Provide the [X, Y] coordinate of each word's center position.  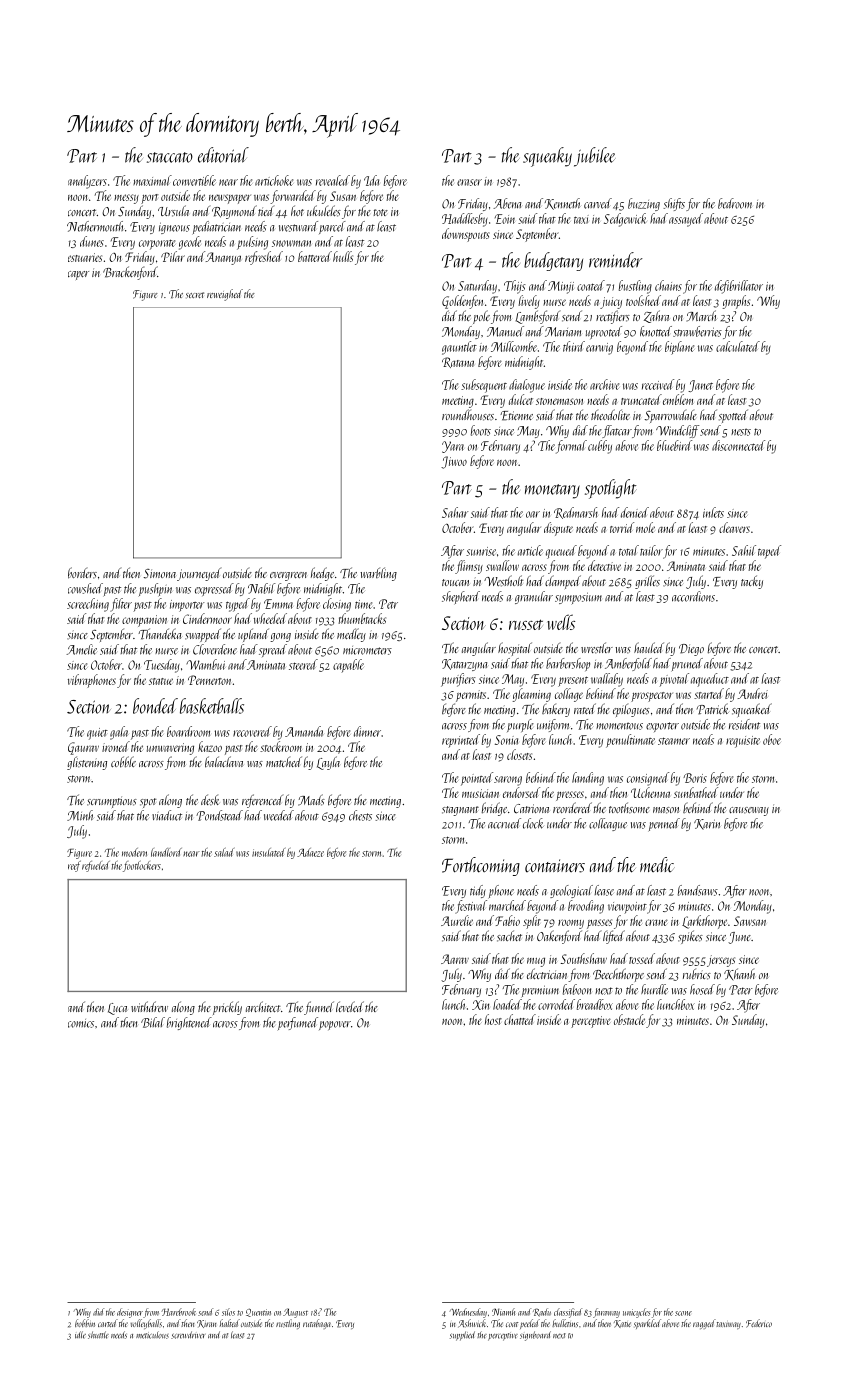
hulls [343, 256]
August [295, 1313]
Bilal [153, 1022]
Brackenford [130, 273]
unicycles [637, 1313]
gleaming [532, 695]
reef [74, 866]
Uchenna [650, 792]
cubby [600, 447]
